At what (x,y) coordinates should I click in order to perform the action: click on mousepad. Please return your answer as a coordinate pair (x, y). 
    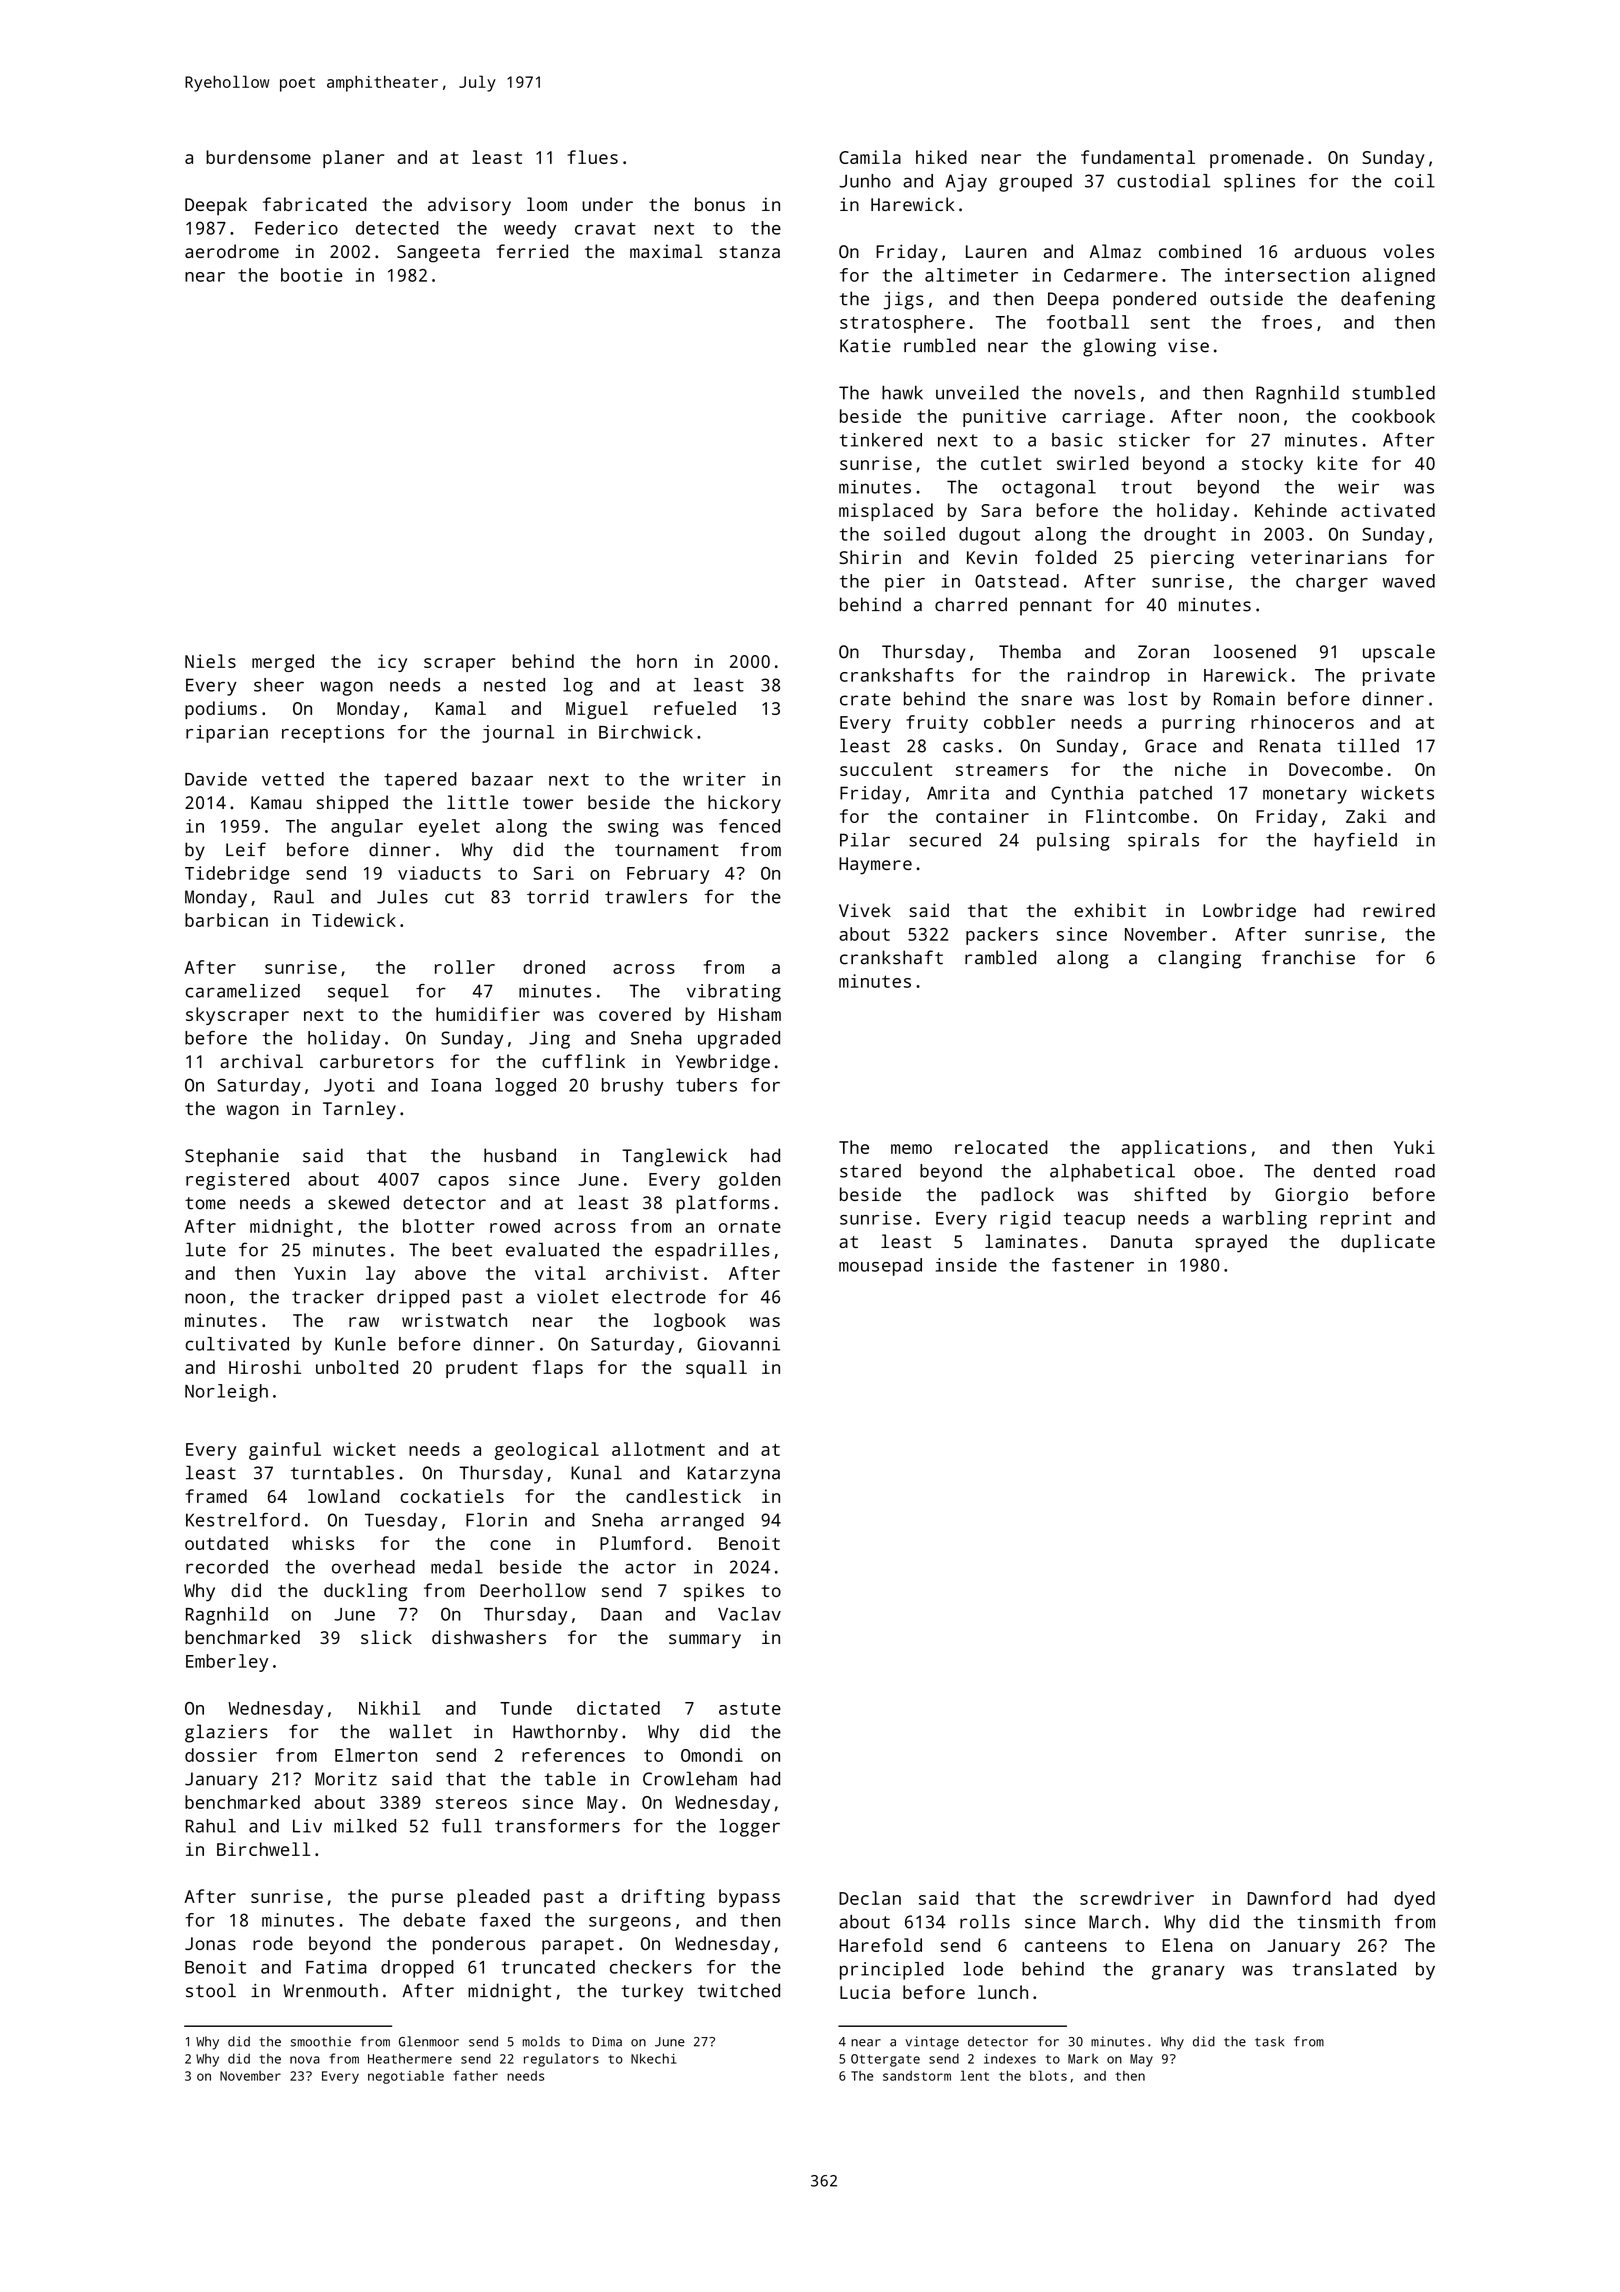
    Looking at the image, I should click on (880, 1267).
